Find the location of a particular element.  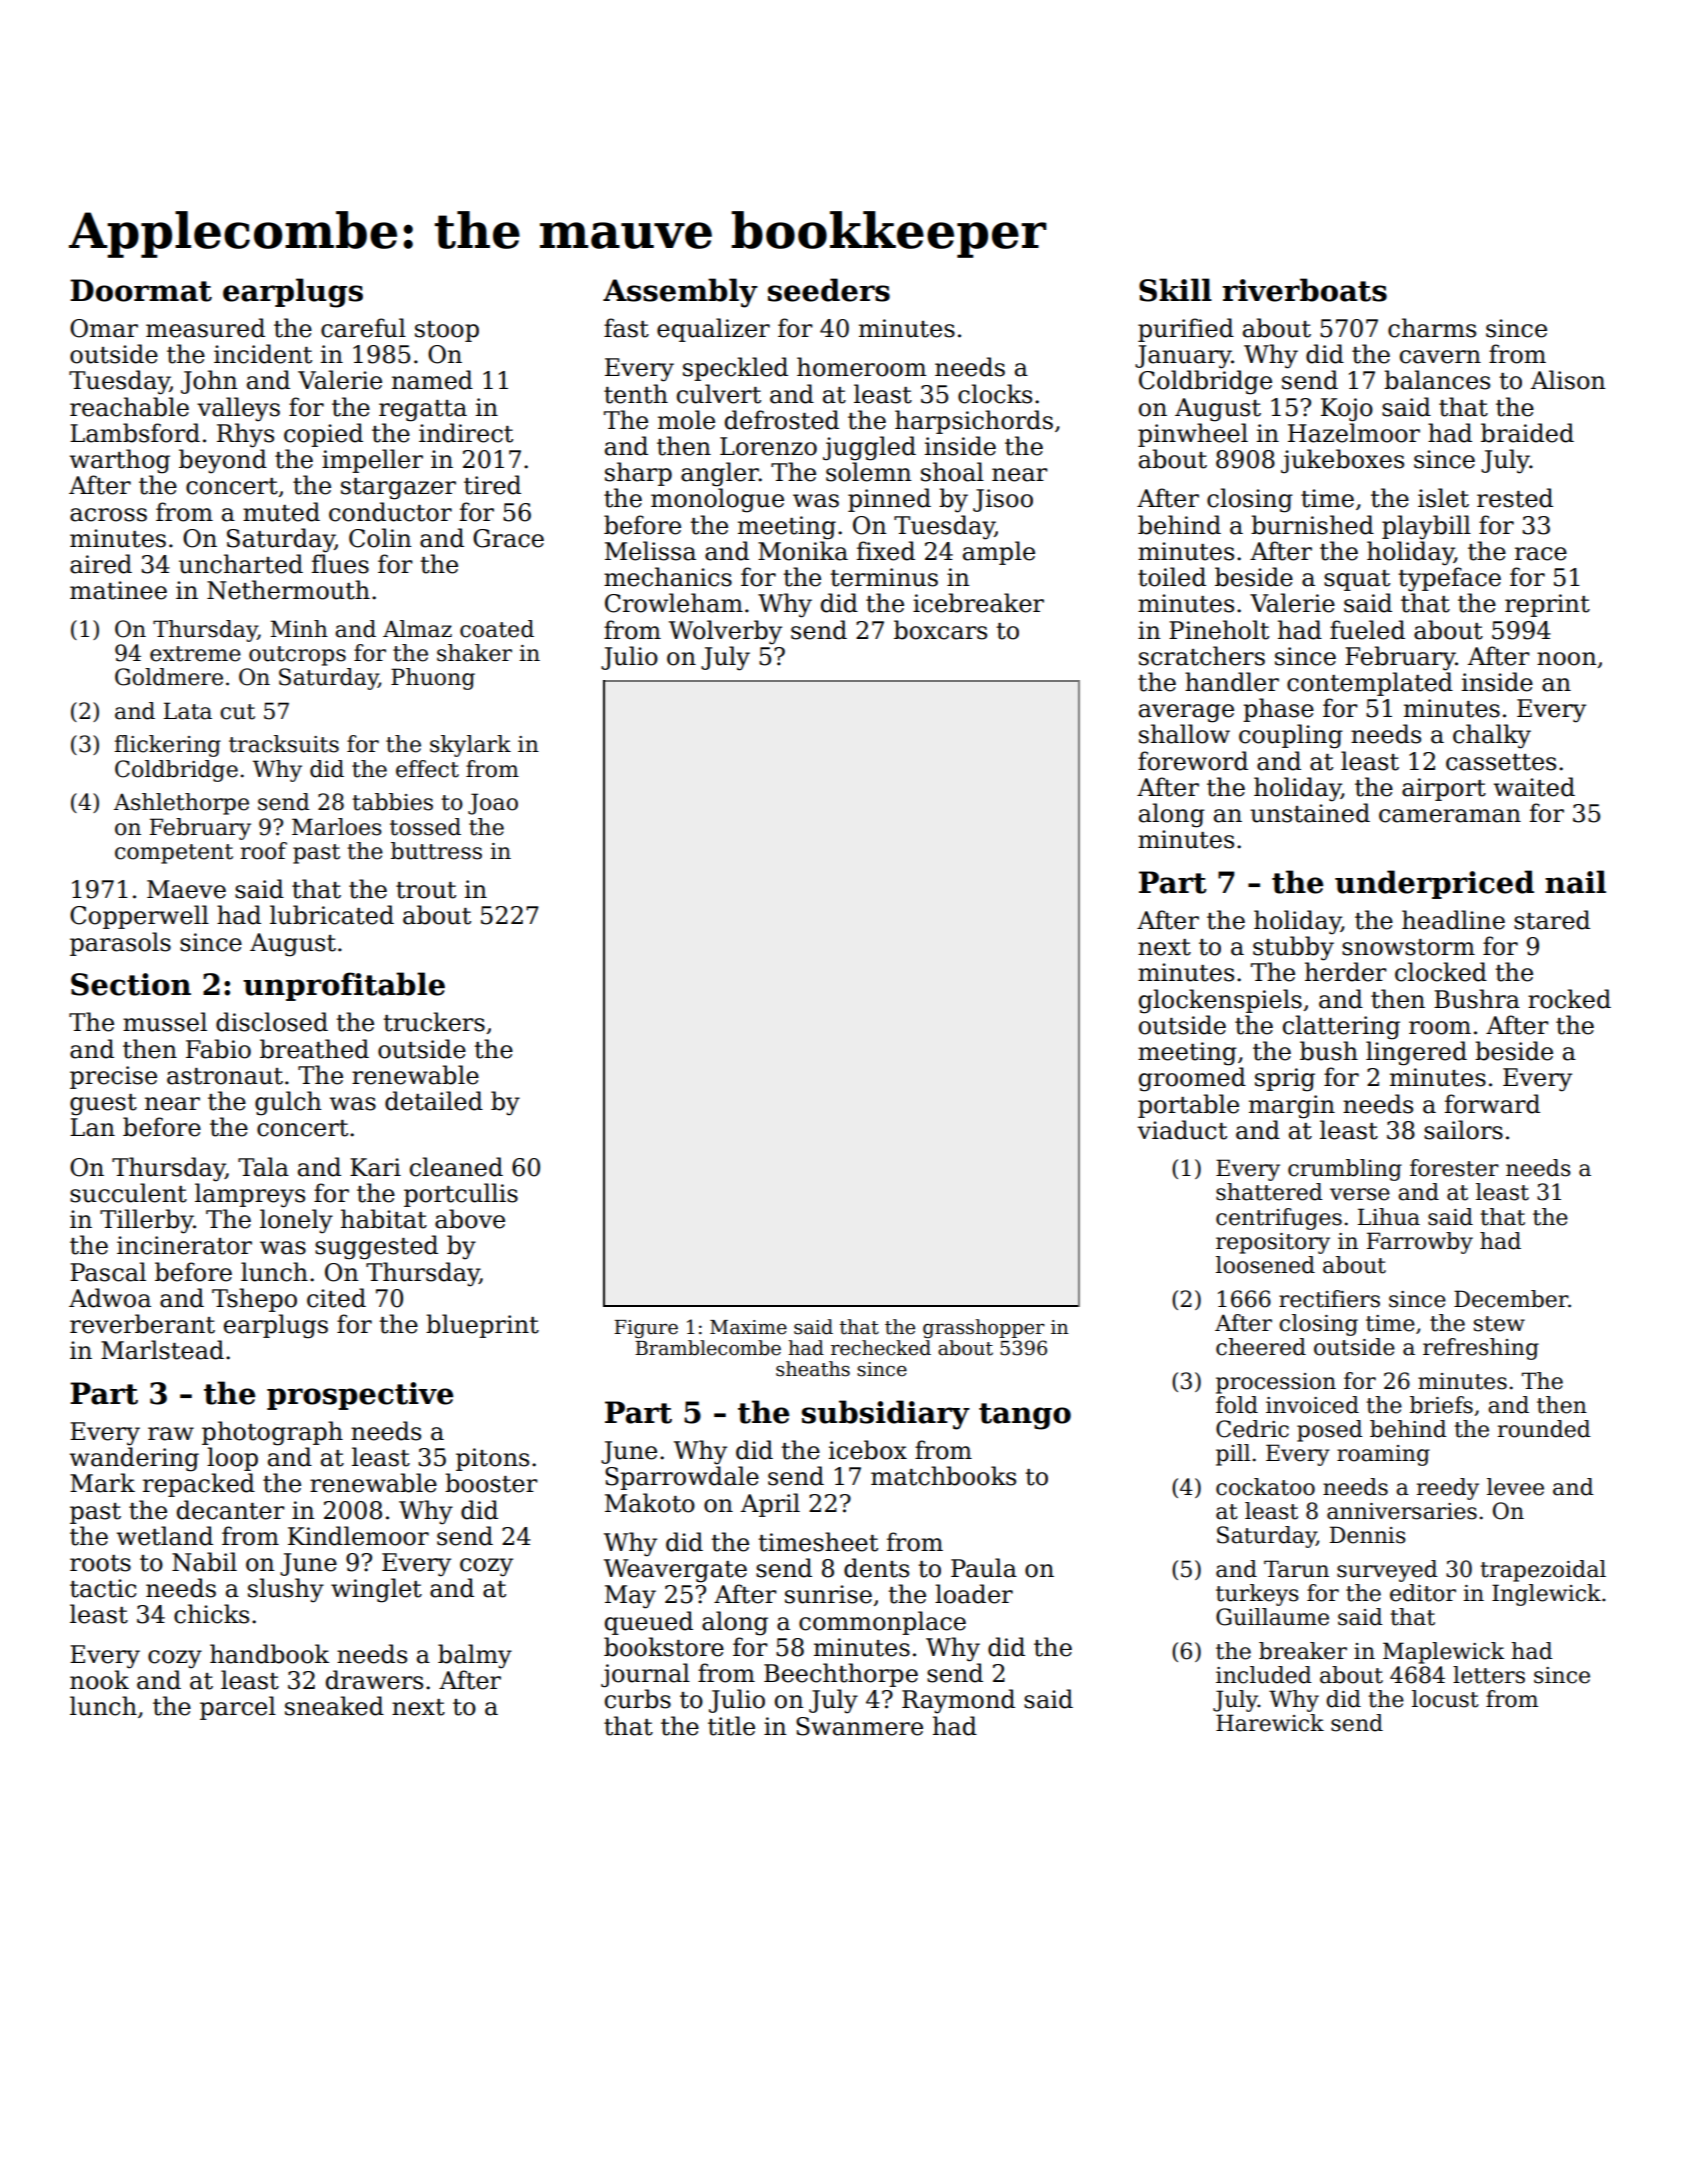

April is located at coordinates (770, 1505).
